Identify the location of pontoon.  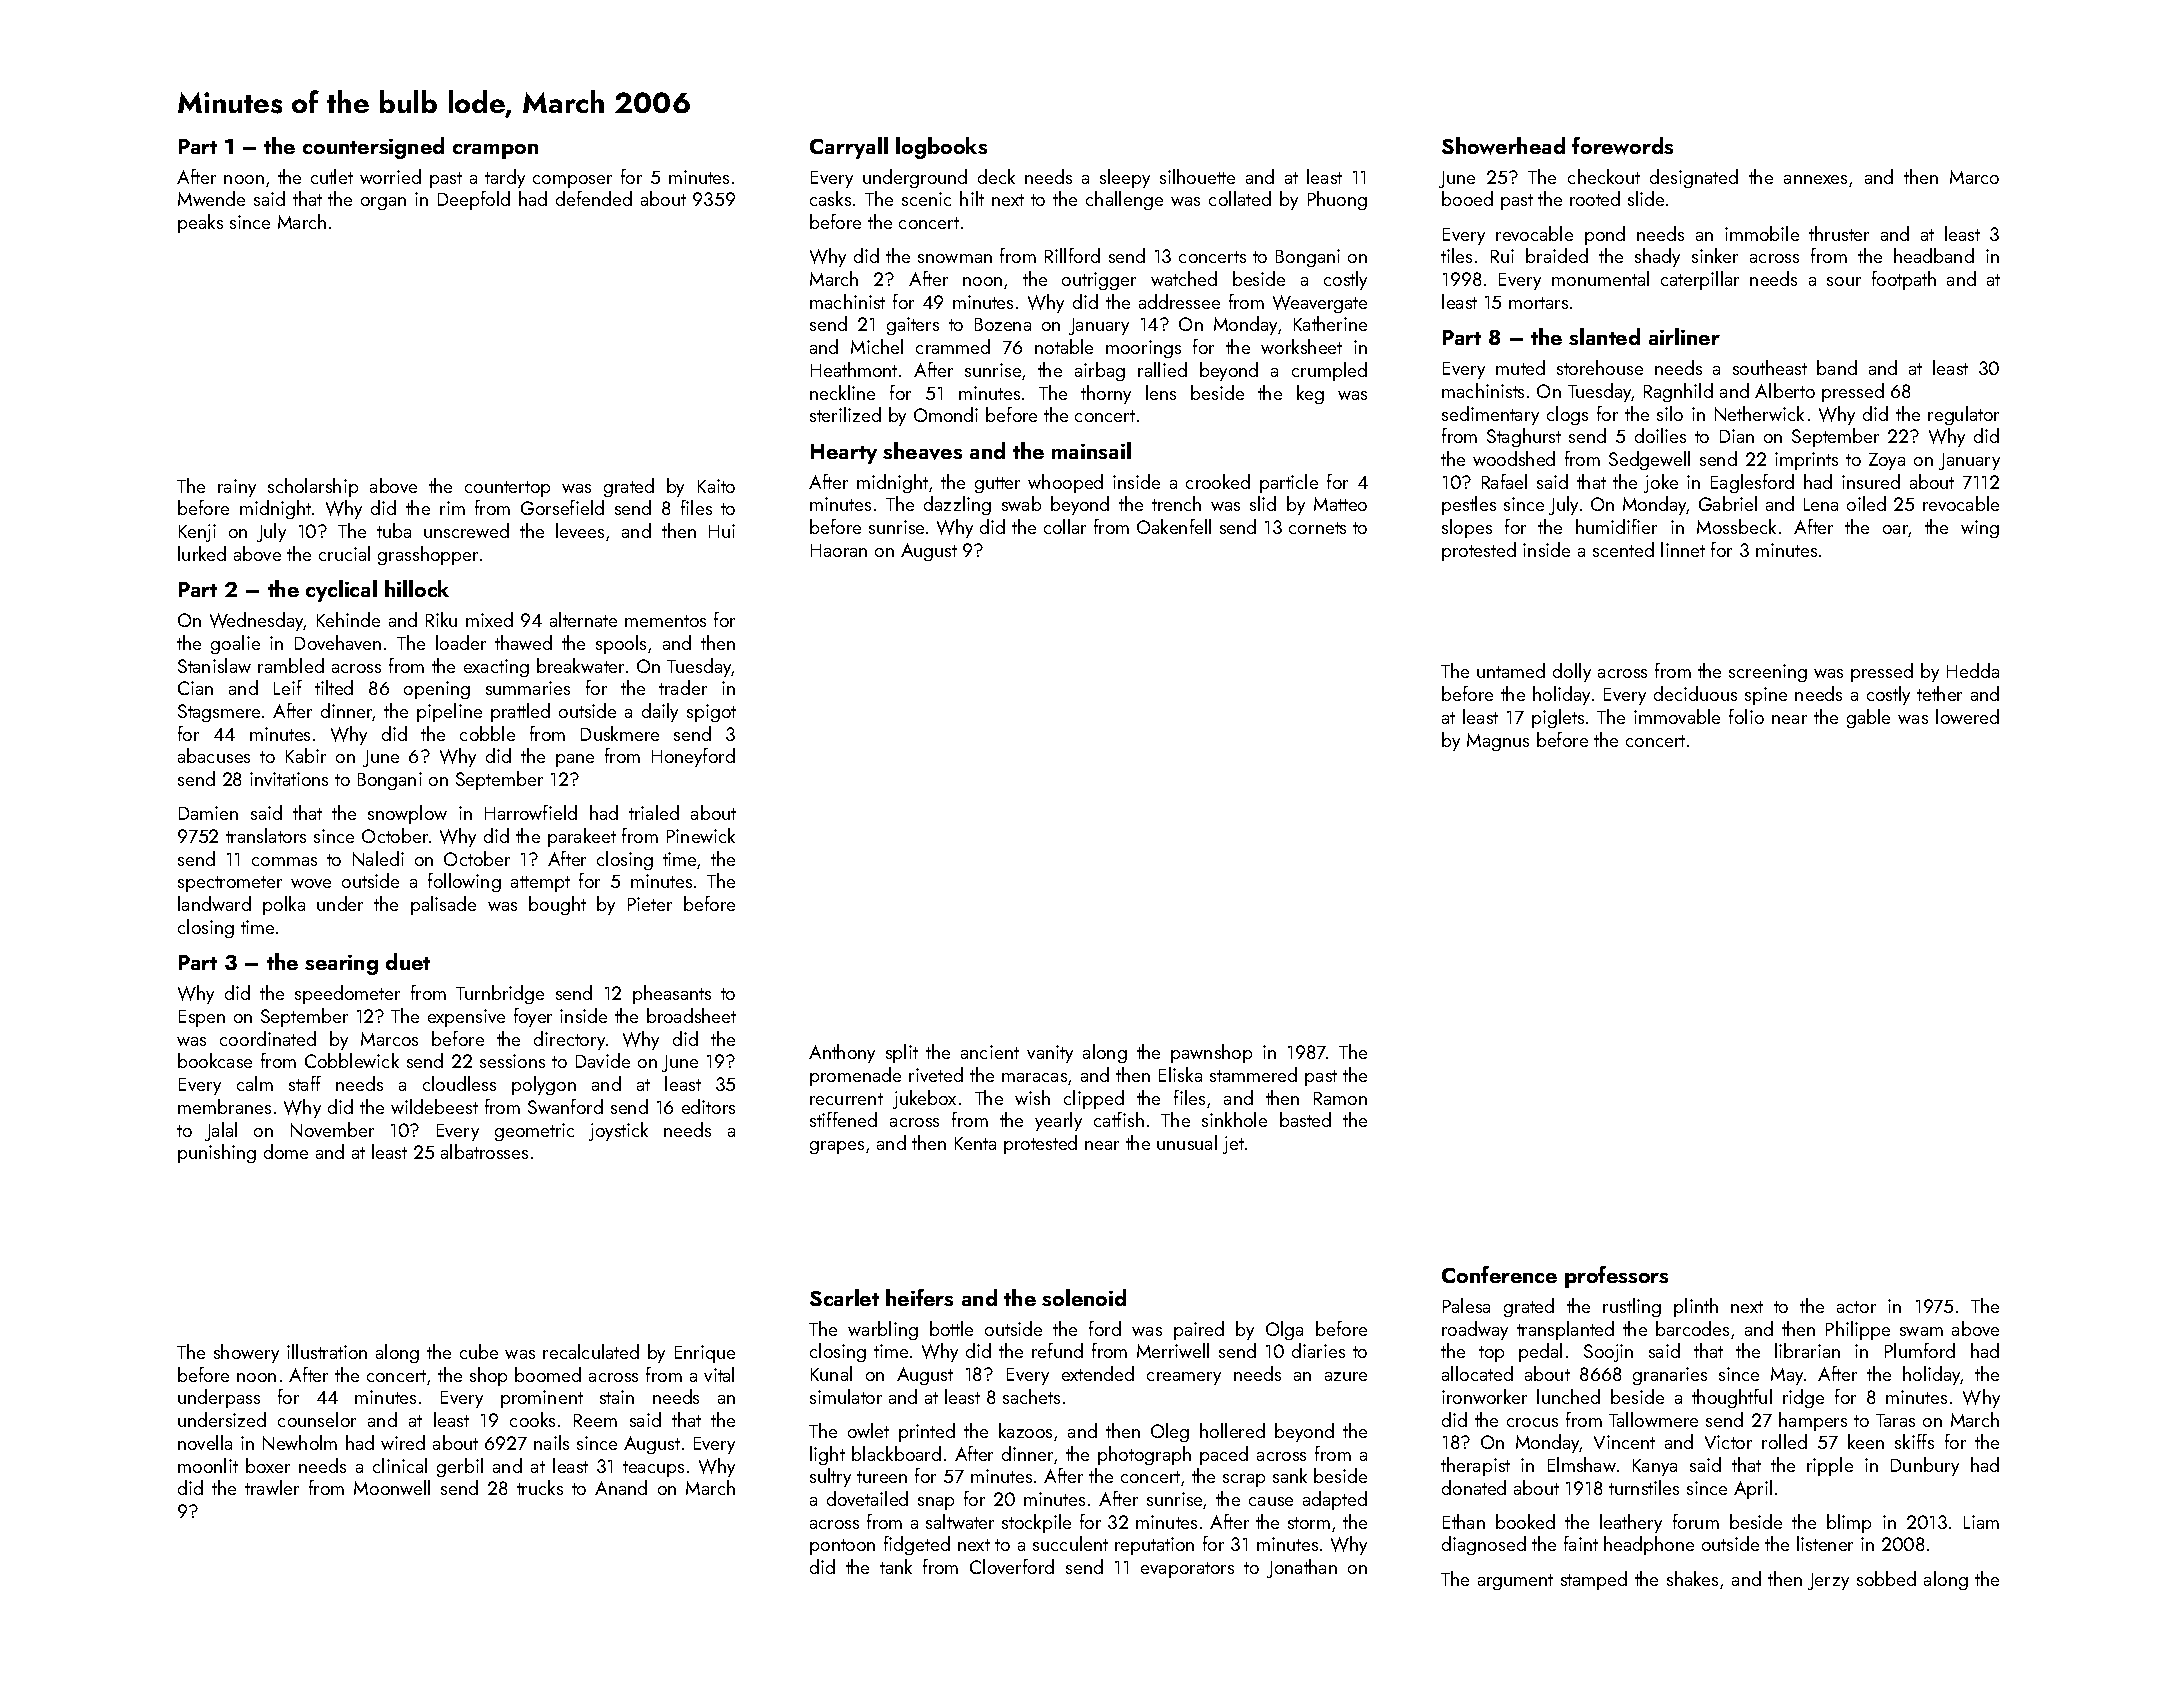
(842, 1547).
